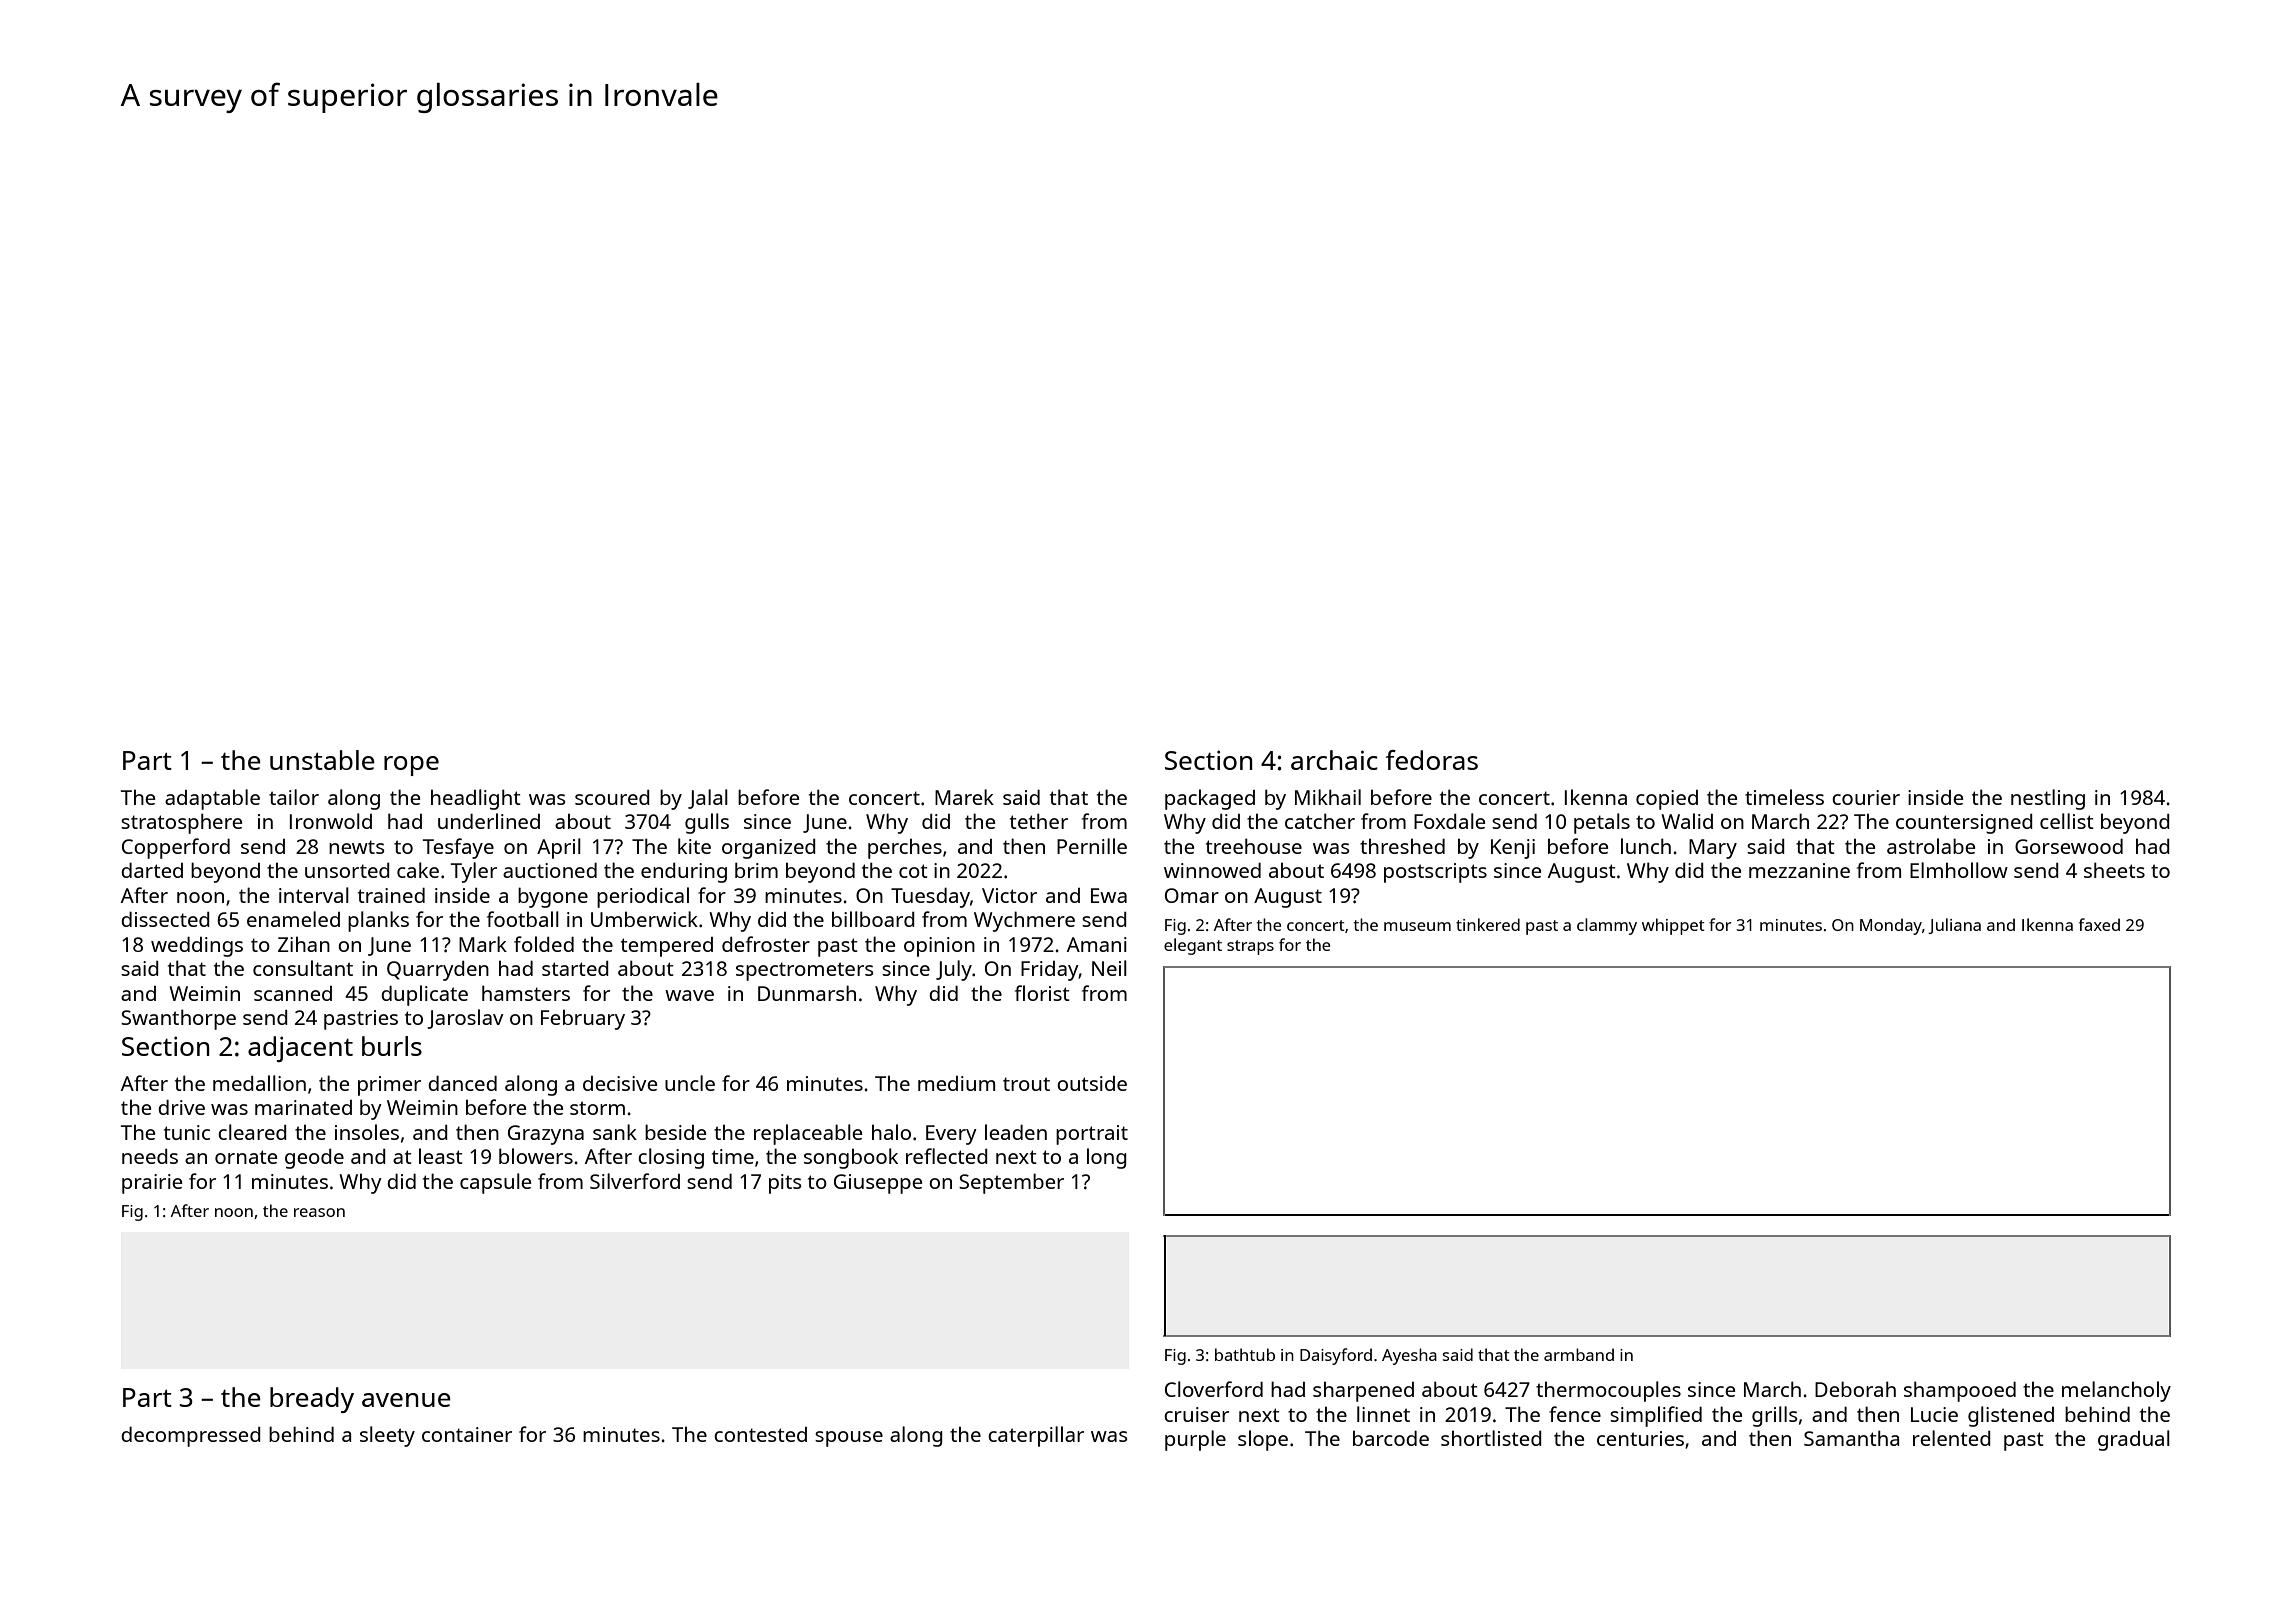 This screenshot has width=2292, height=1620. I want to click on unstable, so click(322, 760).
